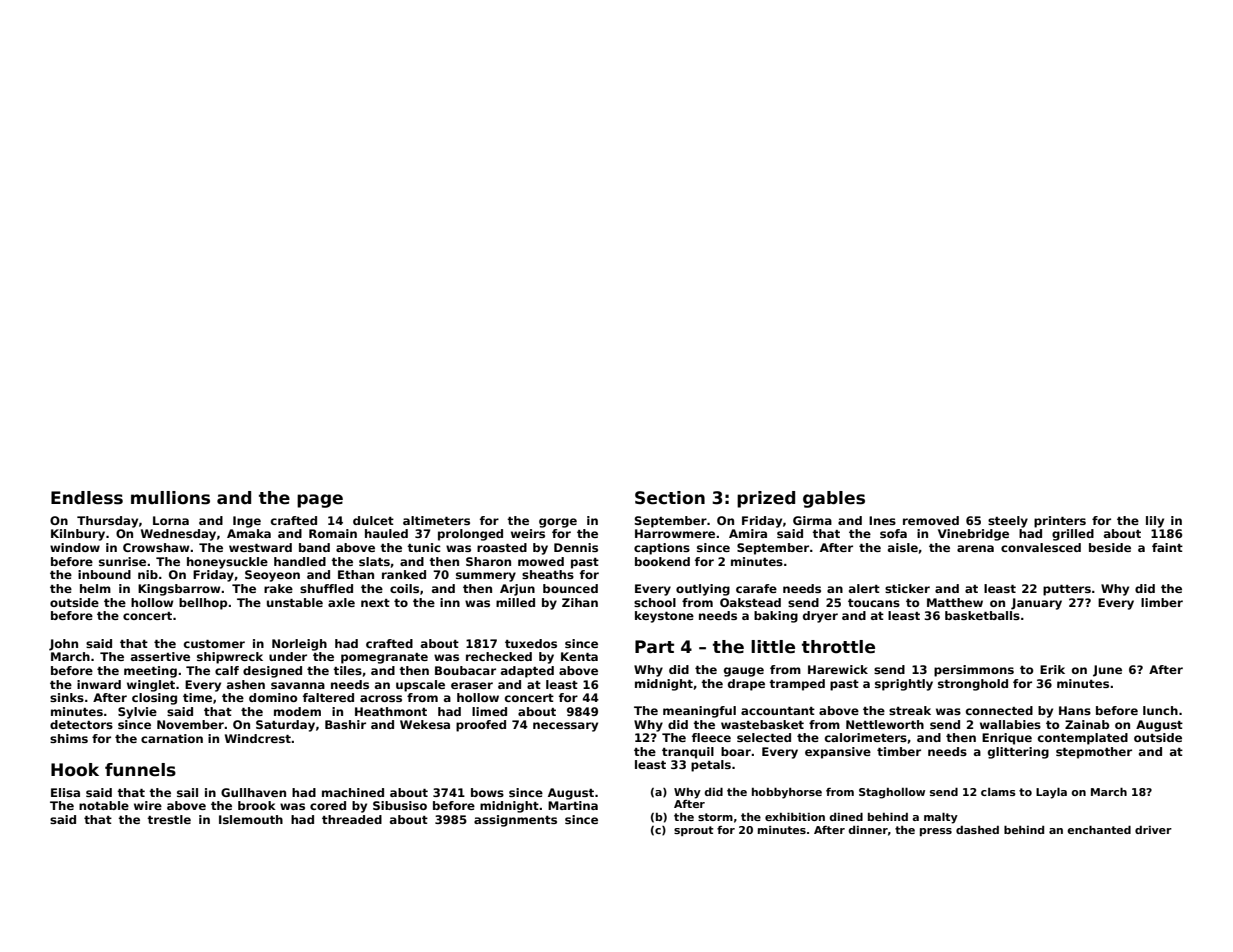  I want to click on mowed, so click(541, 561).
